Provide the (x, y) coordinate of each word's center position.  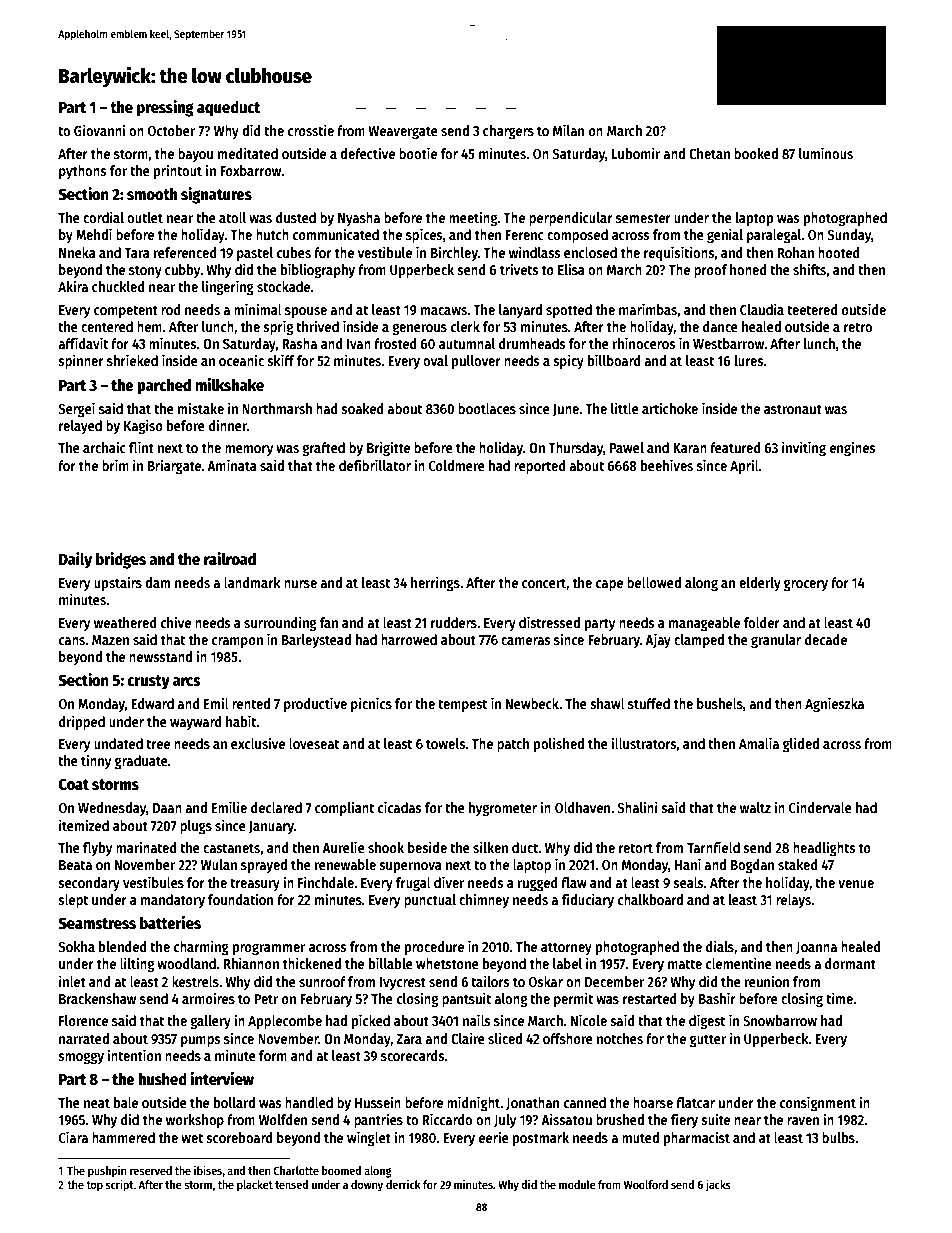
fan (329, 622)
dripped (82, 722)
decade (826, 639)
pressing (165, 108)
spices (424, 235)
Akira (73, 286)
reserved (151, 1170)
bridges (121, 560)
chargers (508, 132)
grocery (806, 585)
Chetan (709, 153)
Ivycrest (403, 983)
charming (201, 947)
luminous (826, 153)
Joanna (816, 948)
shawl (608, 703)
